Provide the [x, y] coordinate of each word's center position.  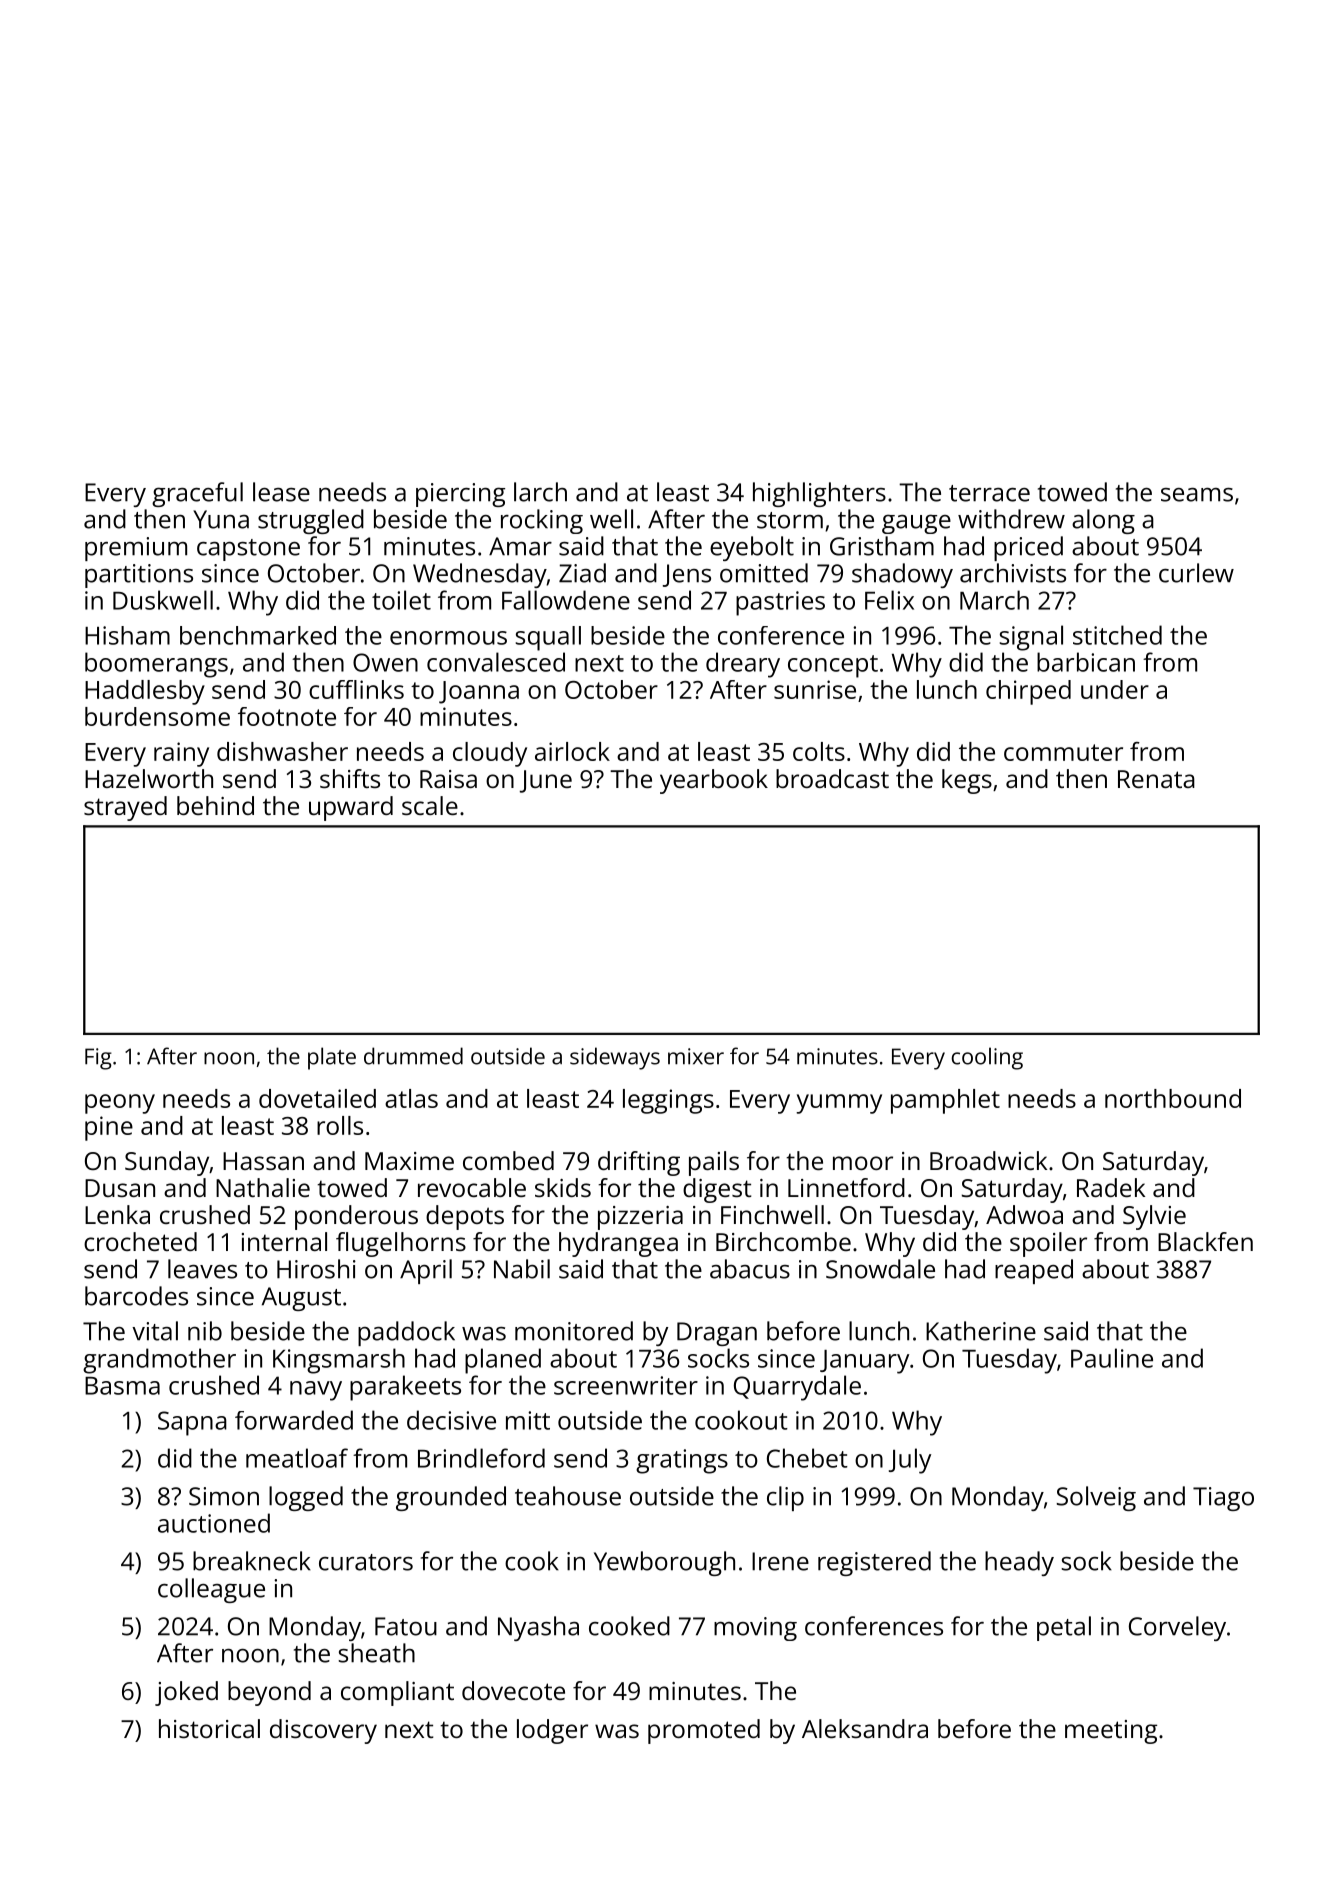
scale [430, 805]
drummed [413, 1056]
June [546, 781]
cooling [987, 1058]
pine [109, 1128]
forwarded [294, 1420]
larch [540, 492]
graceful [197, 494]
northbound [1173, 1098]
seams [1197, 495]
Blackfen [1205, 1241]
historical [209, 1728]
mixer [696, 1056]
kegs [967, 781]
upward [351, 808]
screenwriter [626, 1385]
